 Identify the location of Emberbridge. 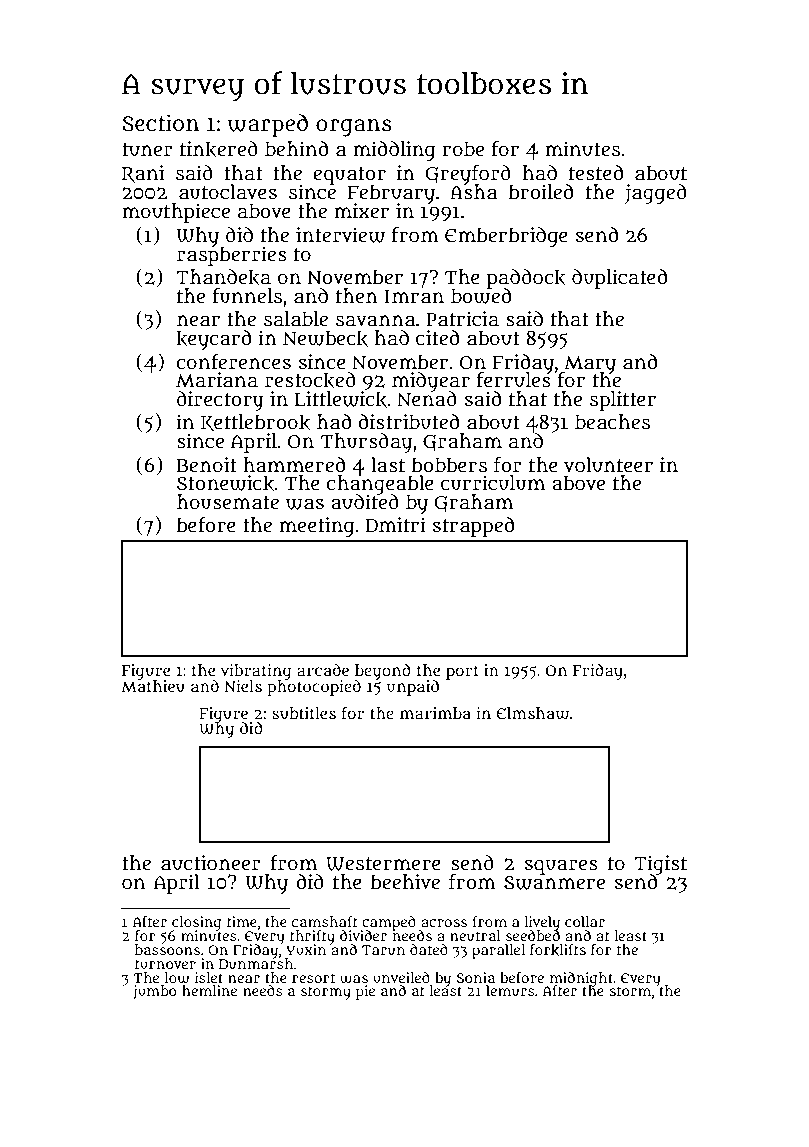
(506, 237).
